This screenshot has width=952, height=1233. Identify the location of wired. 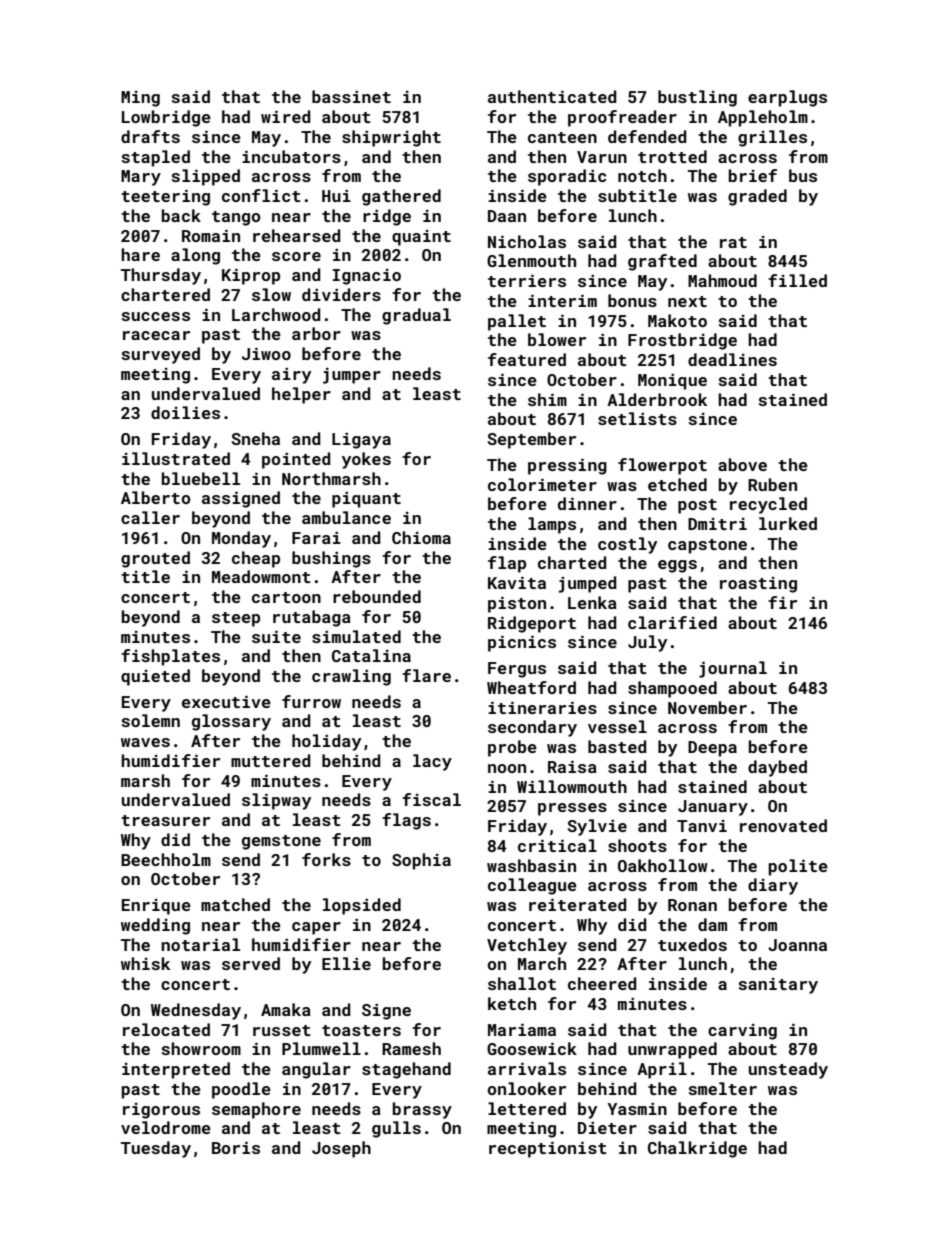
(285, 116).
